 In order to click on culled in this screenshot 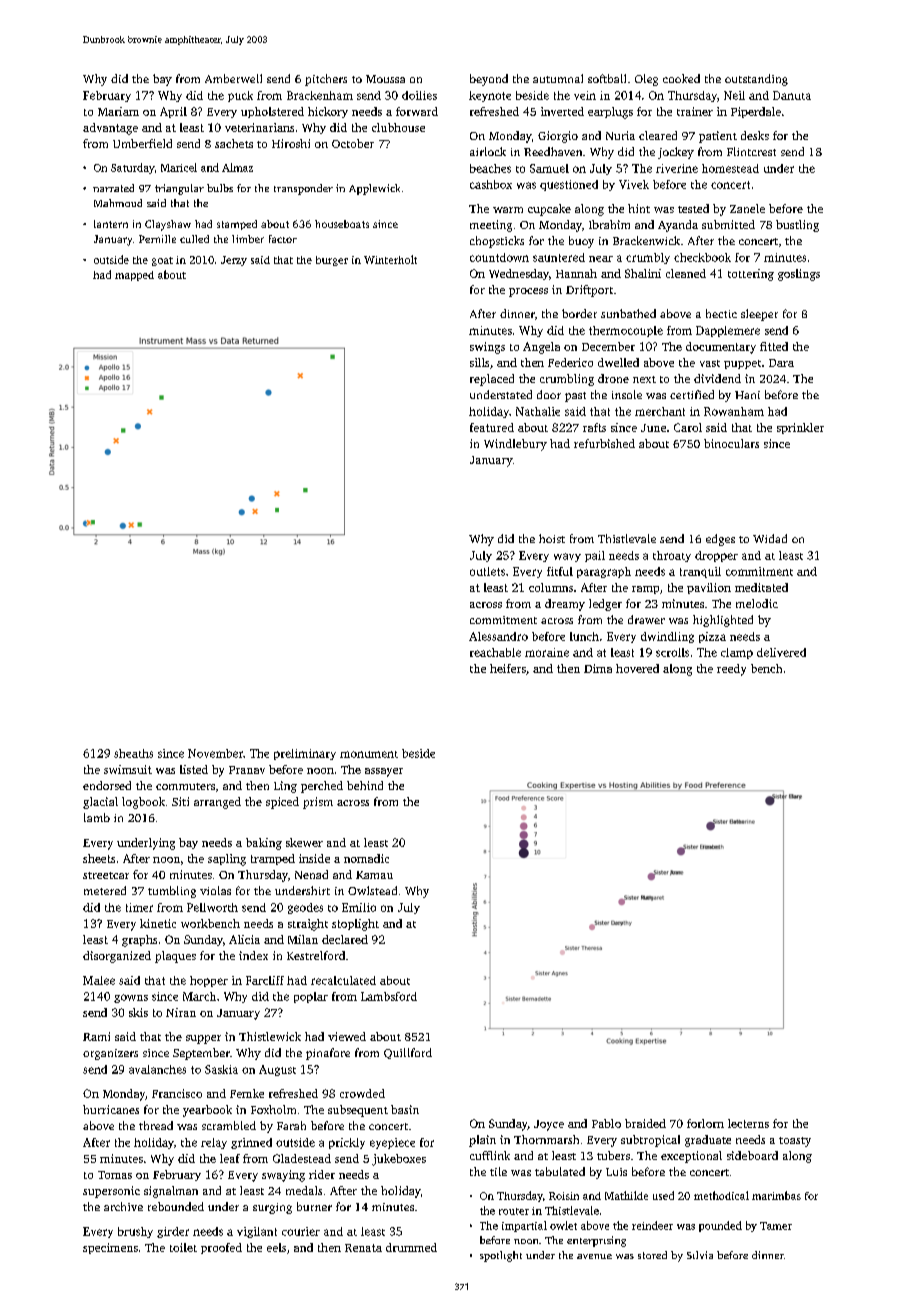, I will do `click(194, 239)`.
